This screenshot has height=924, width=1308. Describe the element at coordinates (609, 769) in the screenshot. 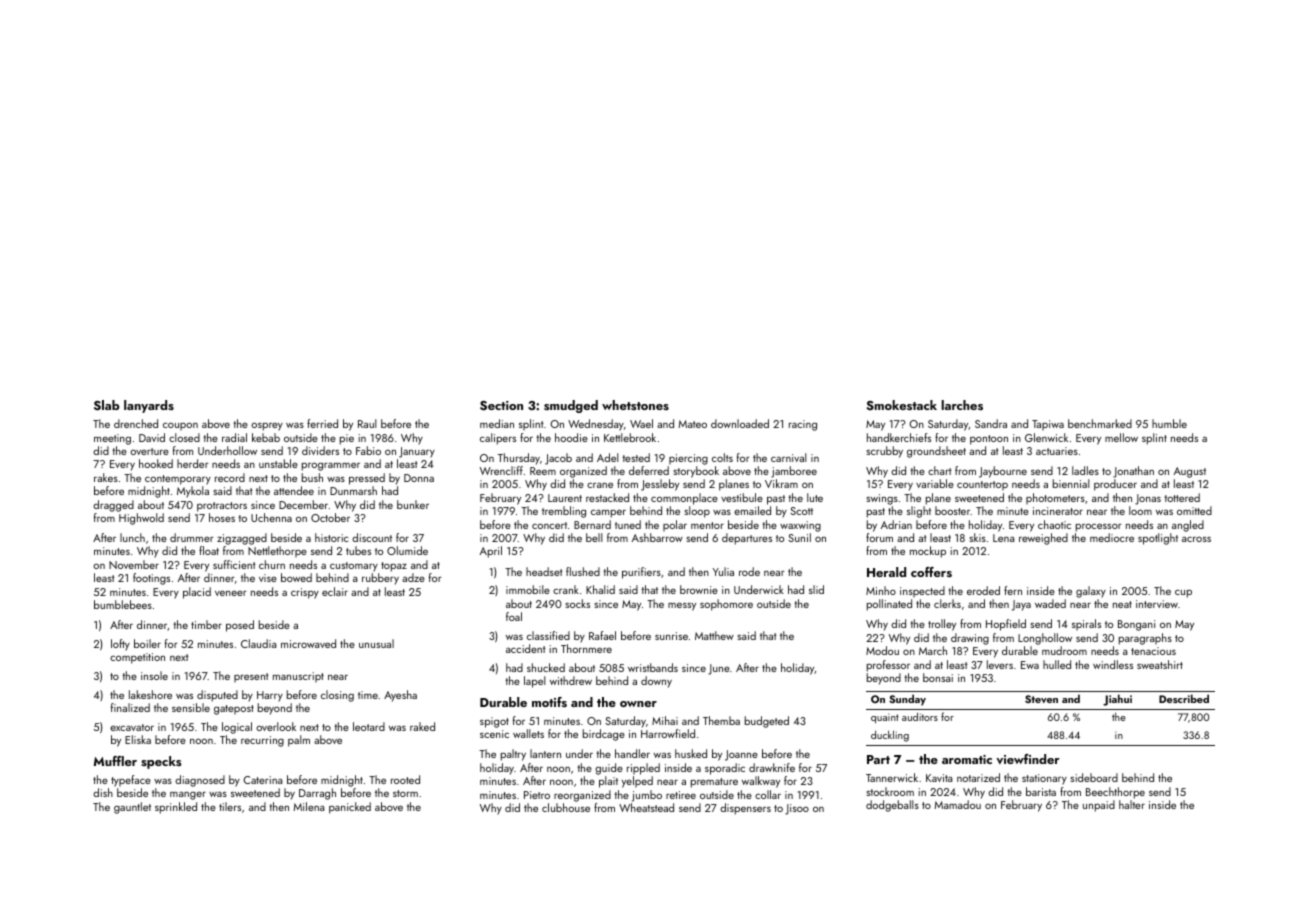

I see `guide` at that location.
